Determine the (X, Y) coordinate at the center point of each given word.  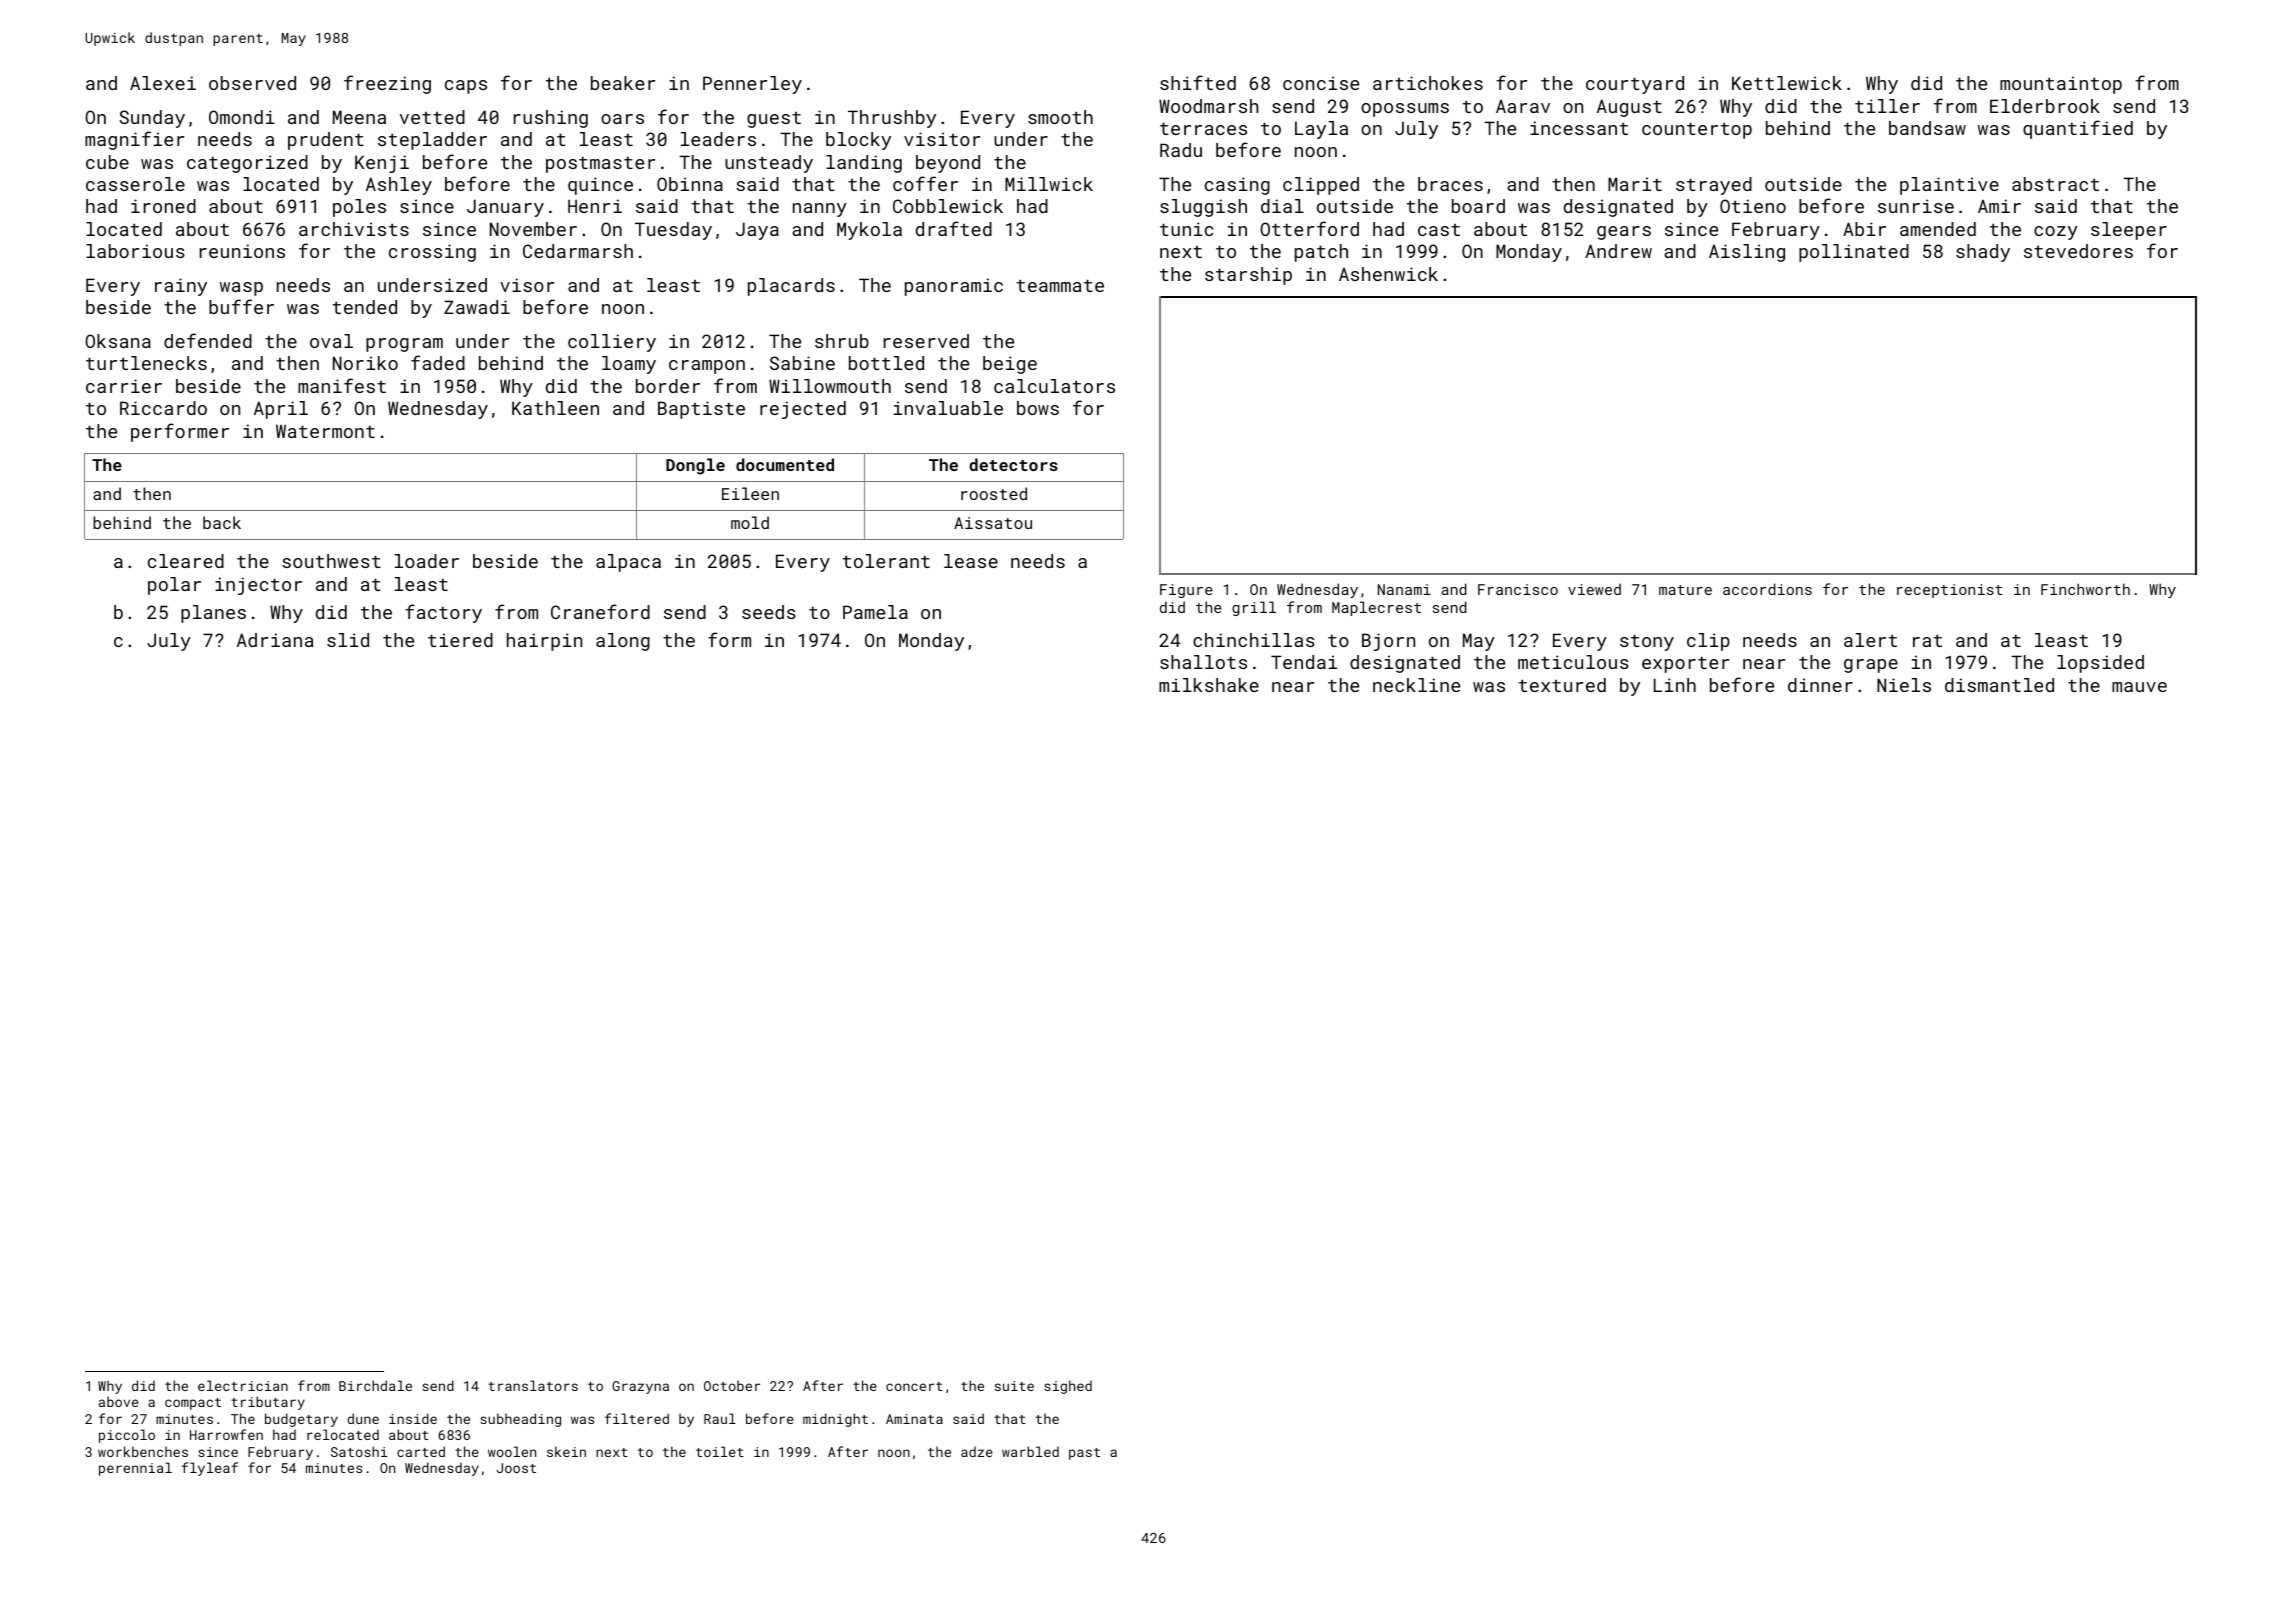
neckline (1416, 685)
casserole (135, 184)
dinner (1820, 685)
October (732, 1386)
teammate (1060, 285)
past (1084, 1454)
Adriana (275, 640)
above (119, 1402)
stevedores (2078, 251)
